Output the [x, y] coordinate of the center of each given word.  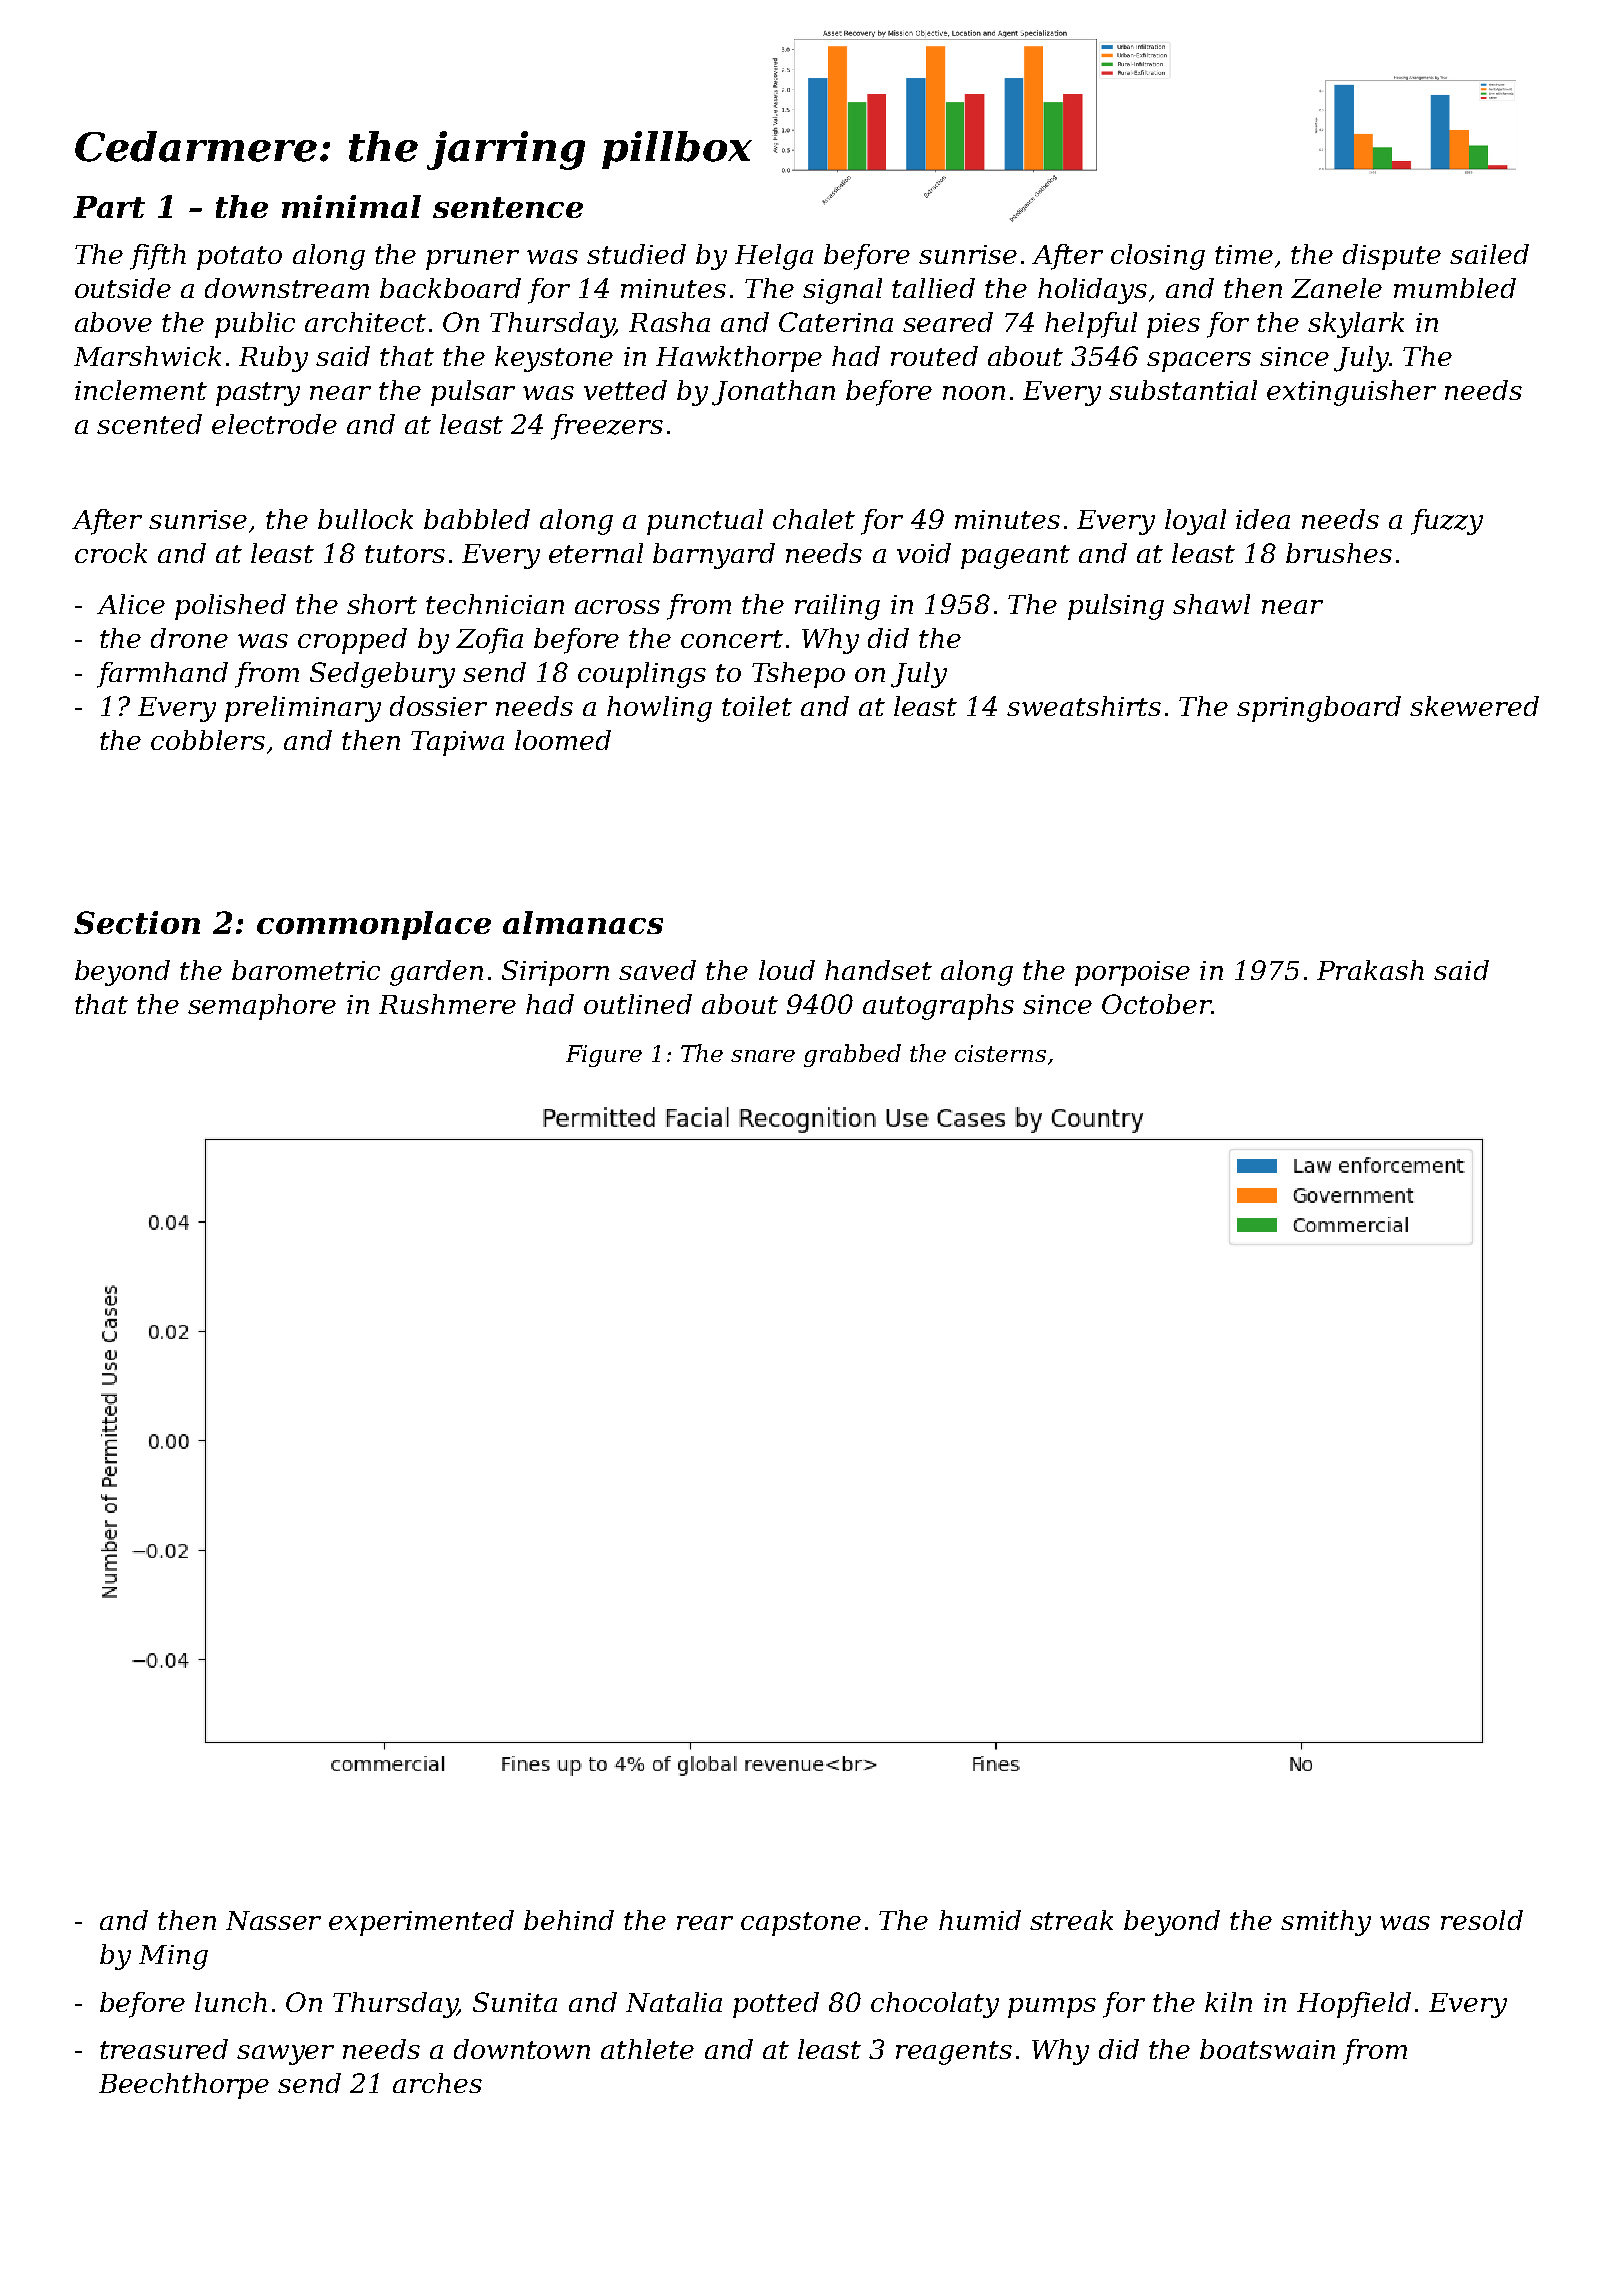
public [255, 325]
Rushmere [447, 1004]
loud [787, 970]
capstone [801, 1924]
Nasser [273, 1920]
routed [934, 356]
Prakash [1370, 970]
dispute [1392, 257]
